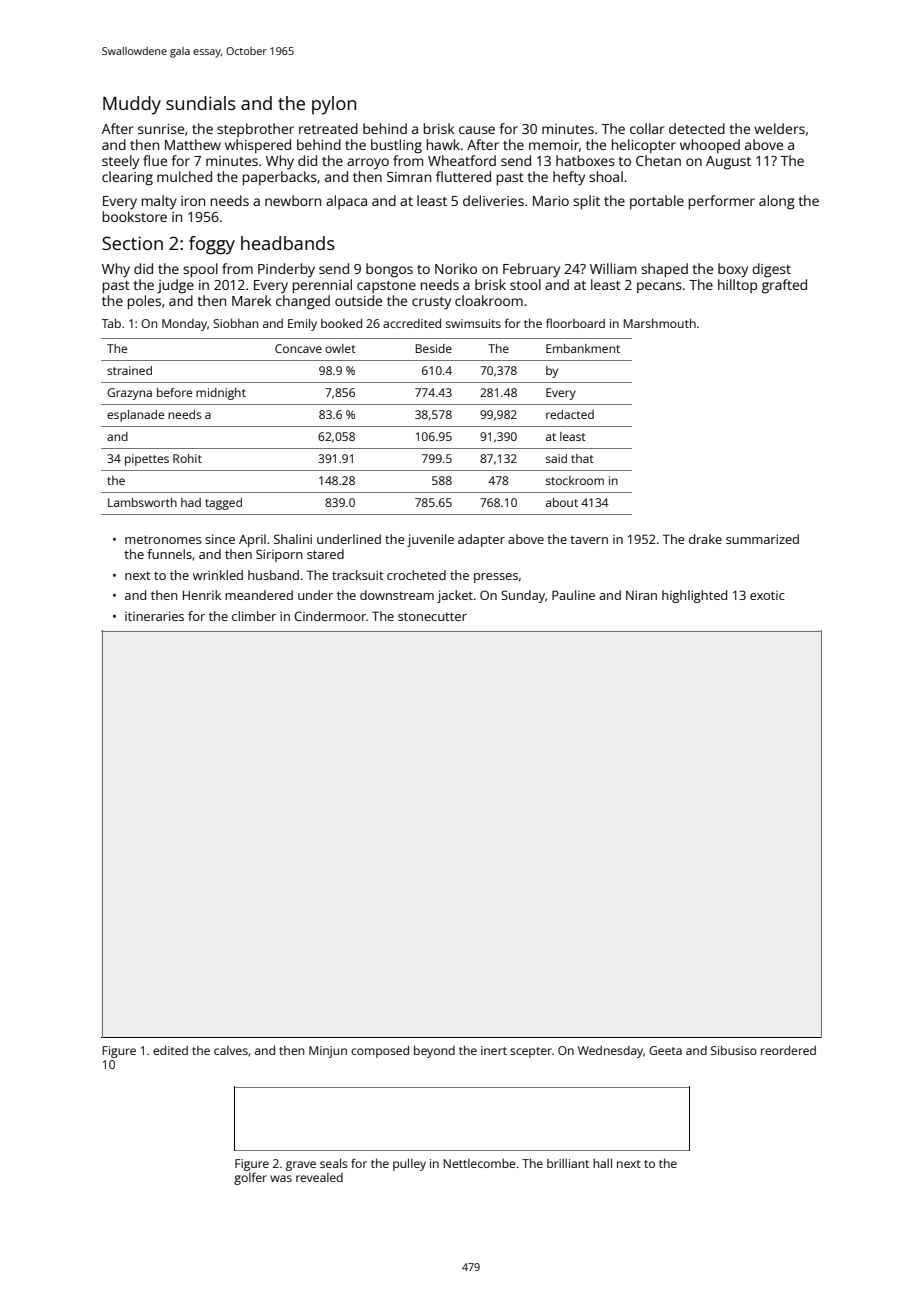 This screenshot has height=1308, width=924. What do you see at coordinates (328, 1052) in the screenshot?
I see `Minjun` at bounding box center [328, 1052].
